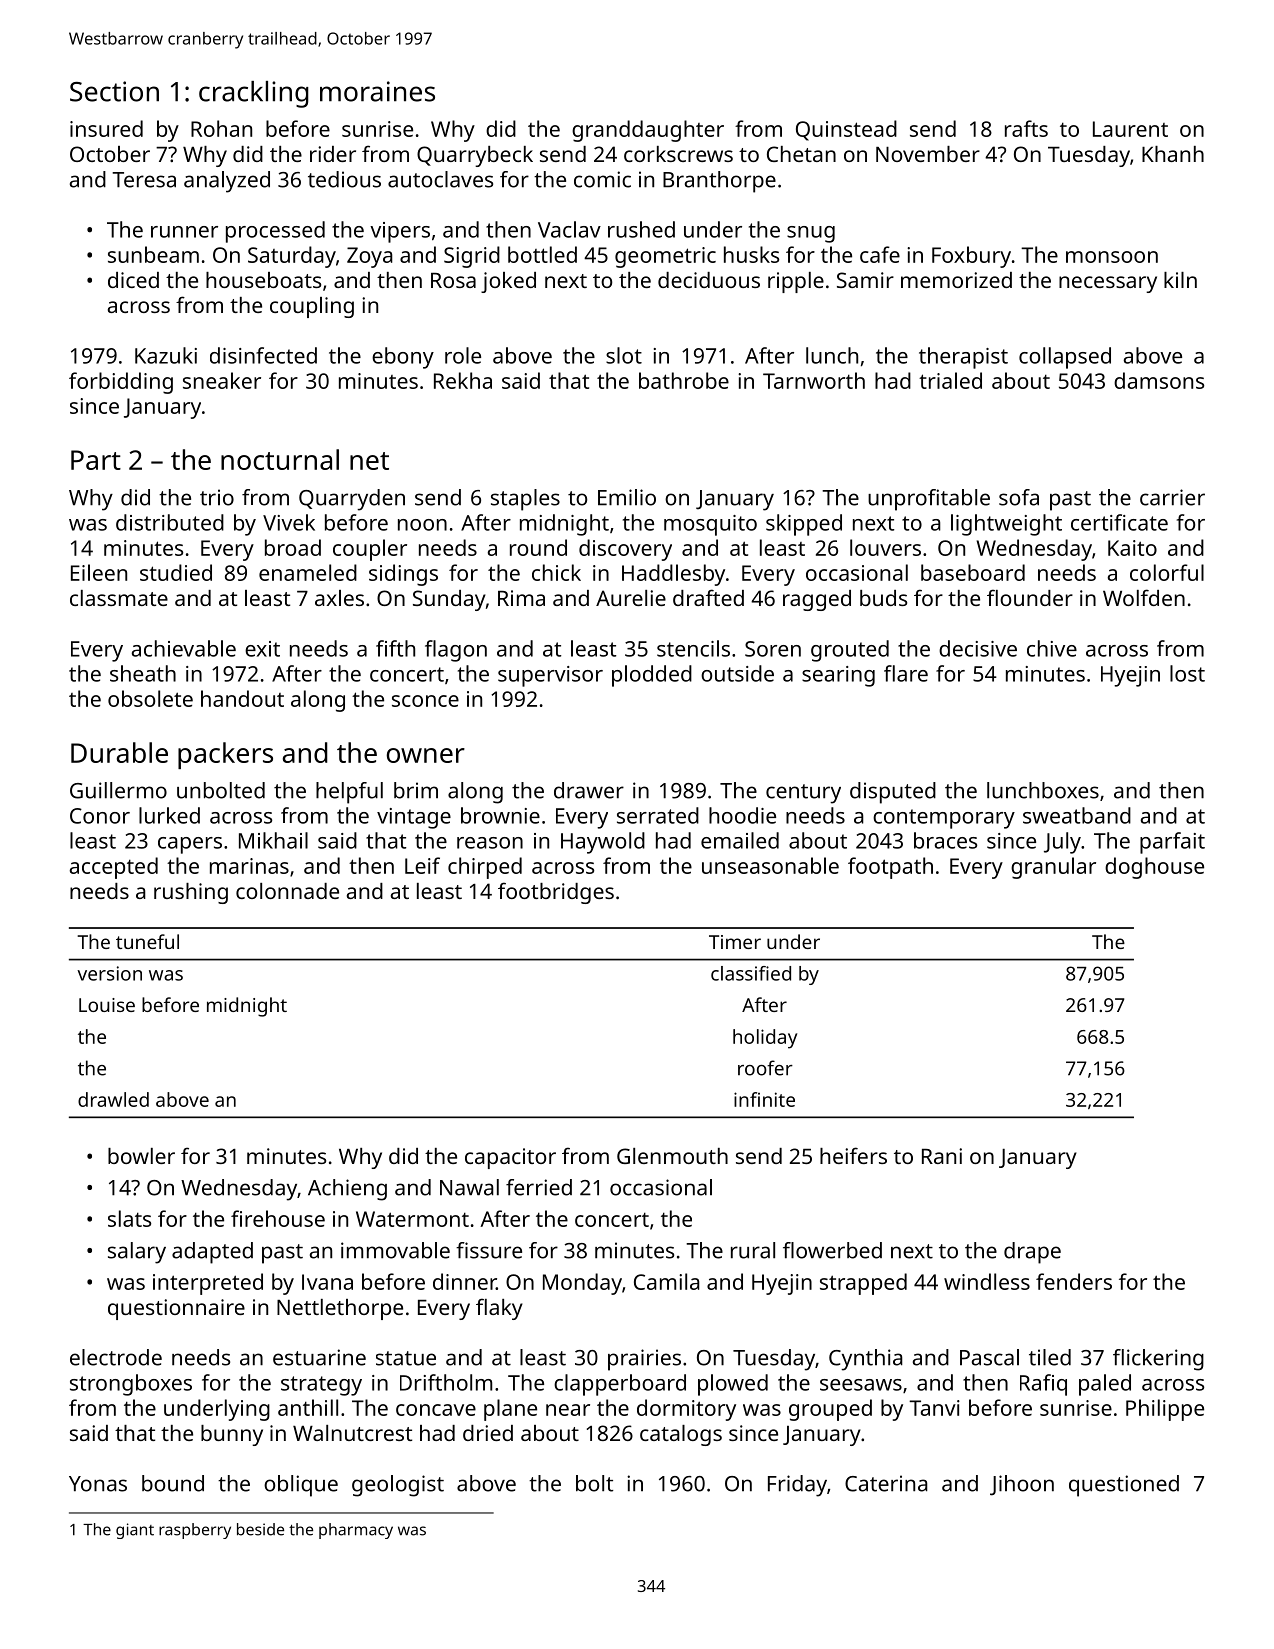 The height and width of the page is (1649, 1274). Describe the element at coordinates (942, 1156) in the page. I see `Rani` at that location.
